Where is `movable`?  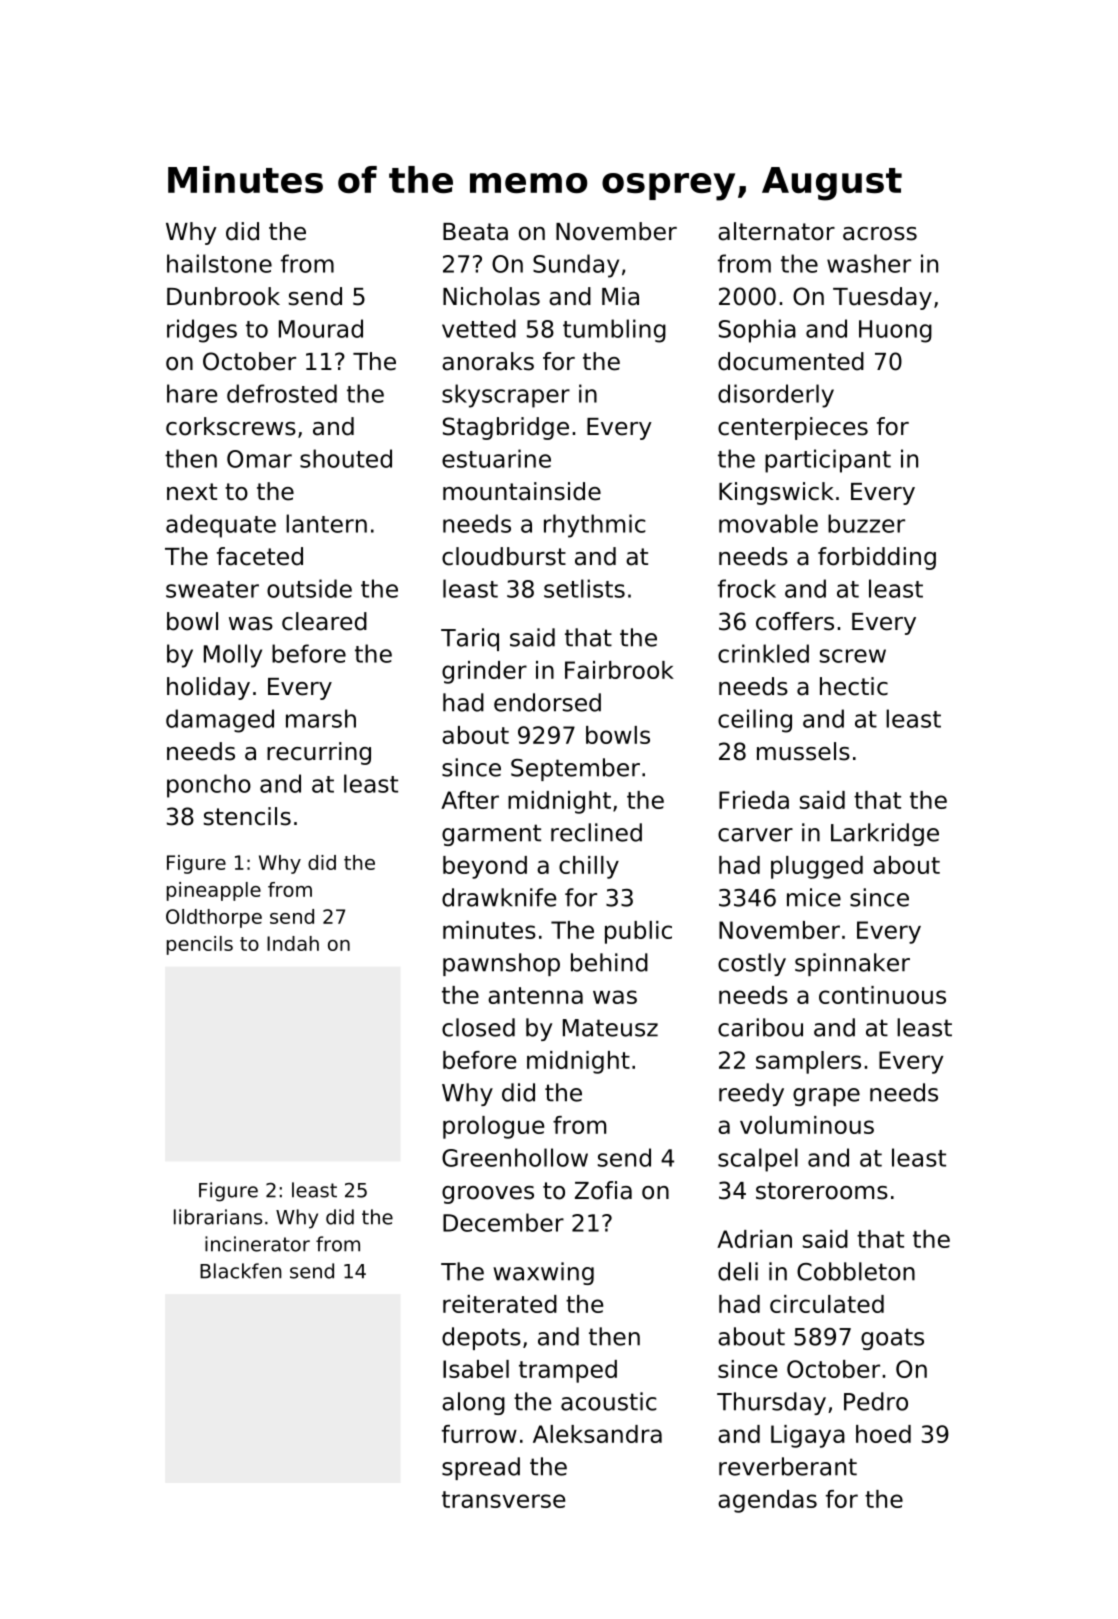 movable is located at coordinates (768, 523).
